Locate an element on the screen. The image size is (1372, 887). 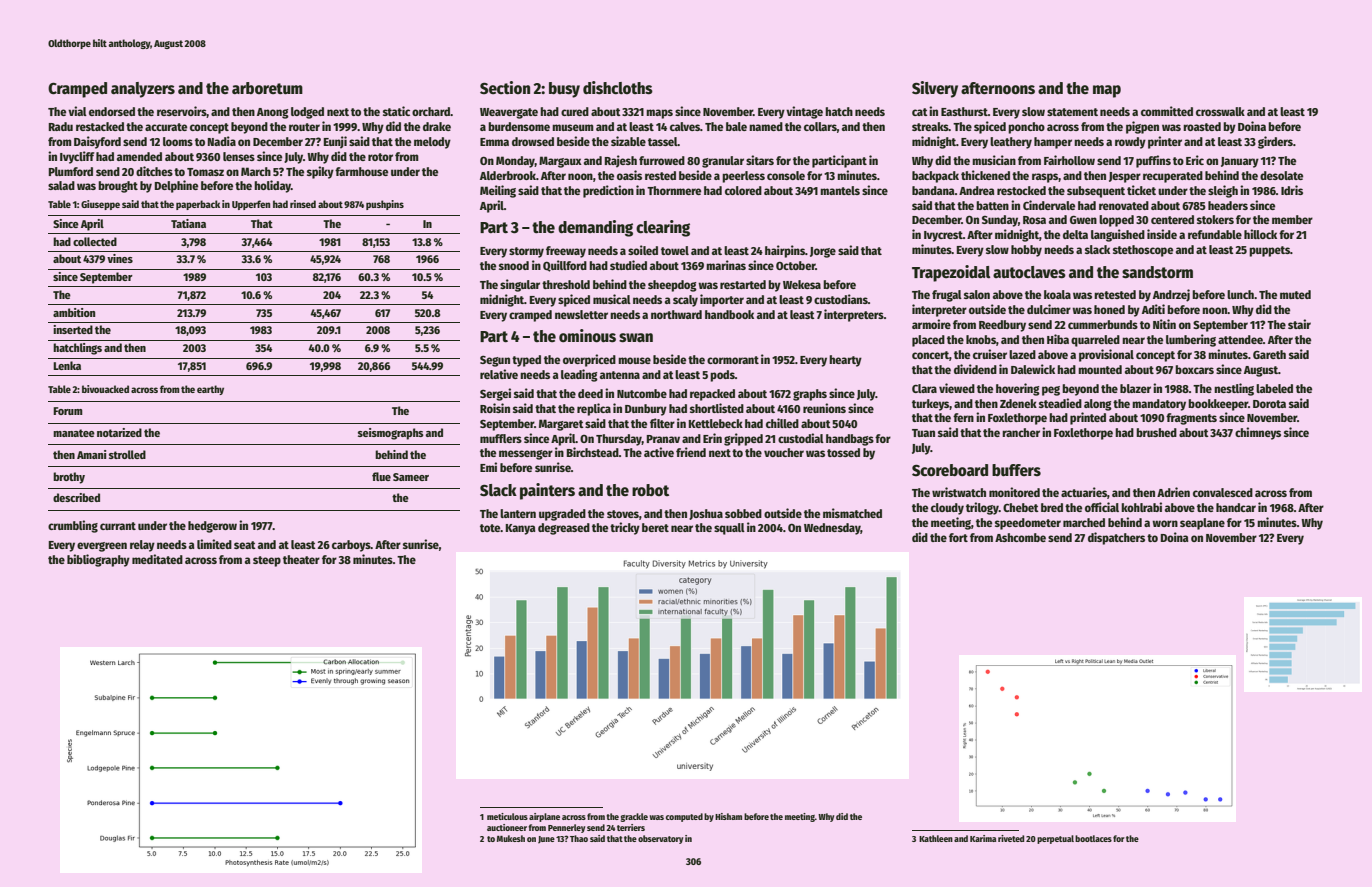
bivouacked is located at coordinates (105, 389).
